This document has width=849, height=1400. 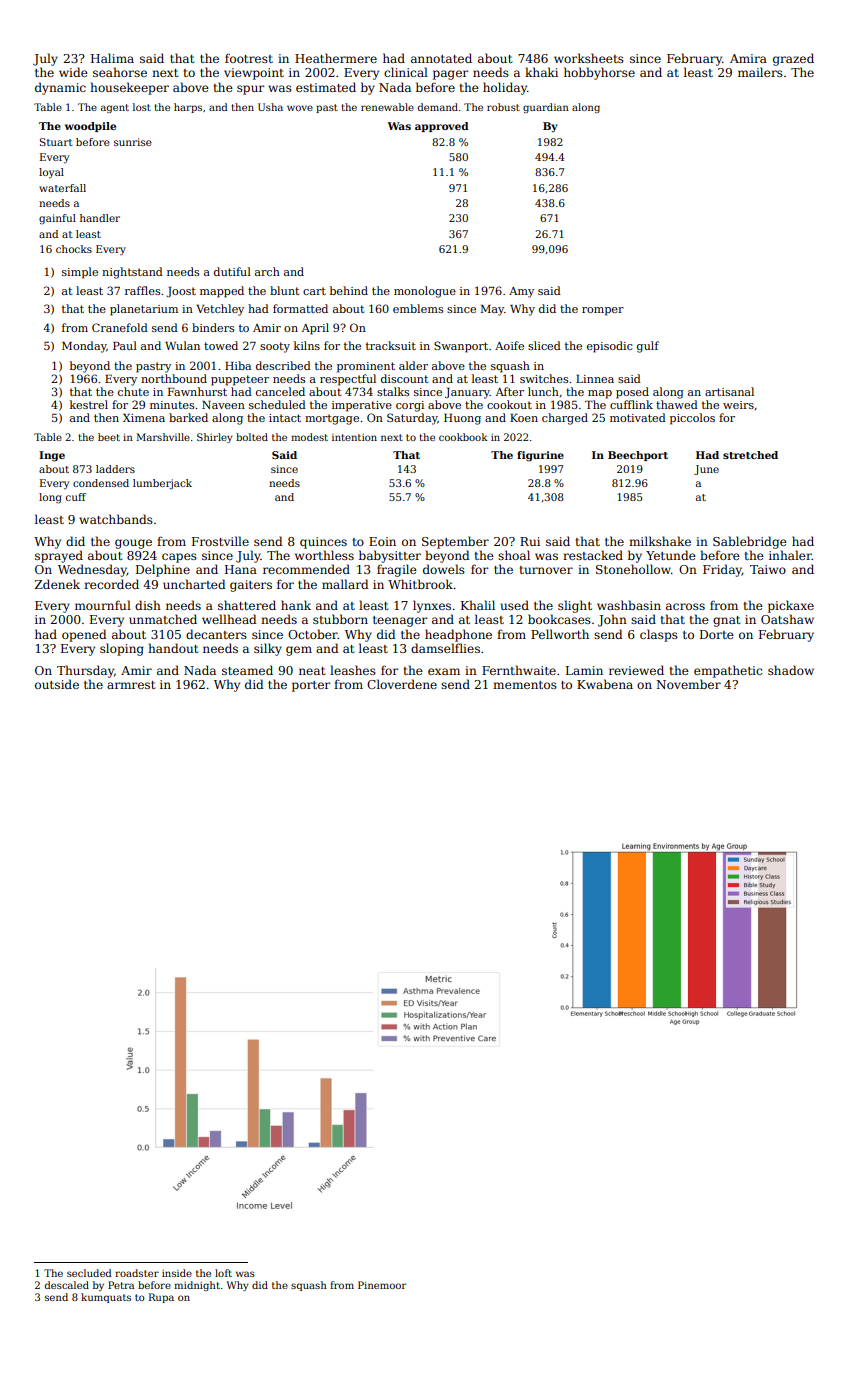 I want to click on monologue, so click(x=425, y=292).
